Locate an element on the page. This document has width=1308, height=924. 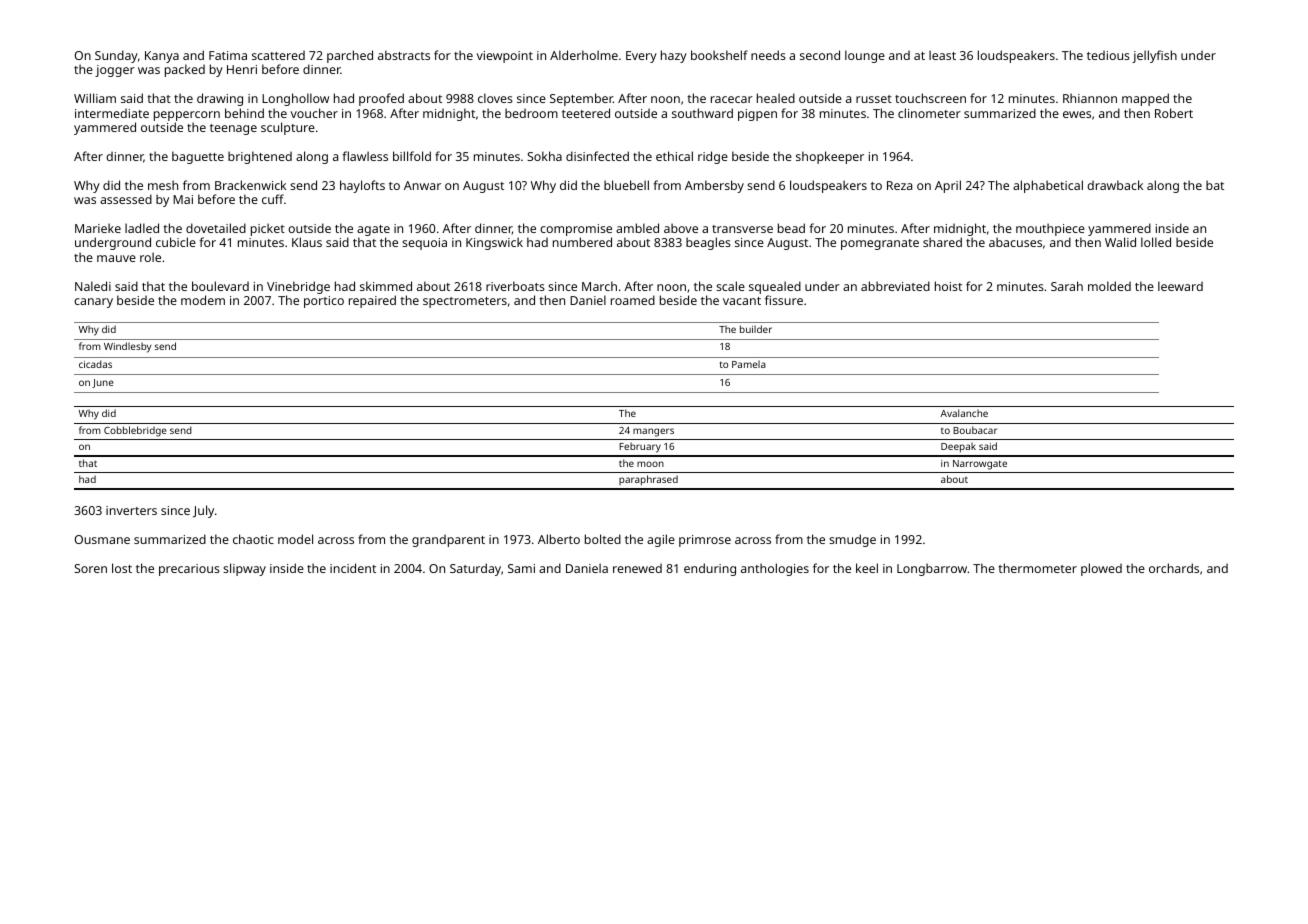
bat is located at coordinates (1215, 185).
